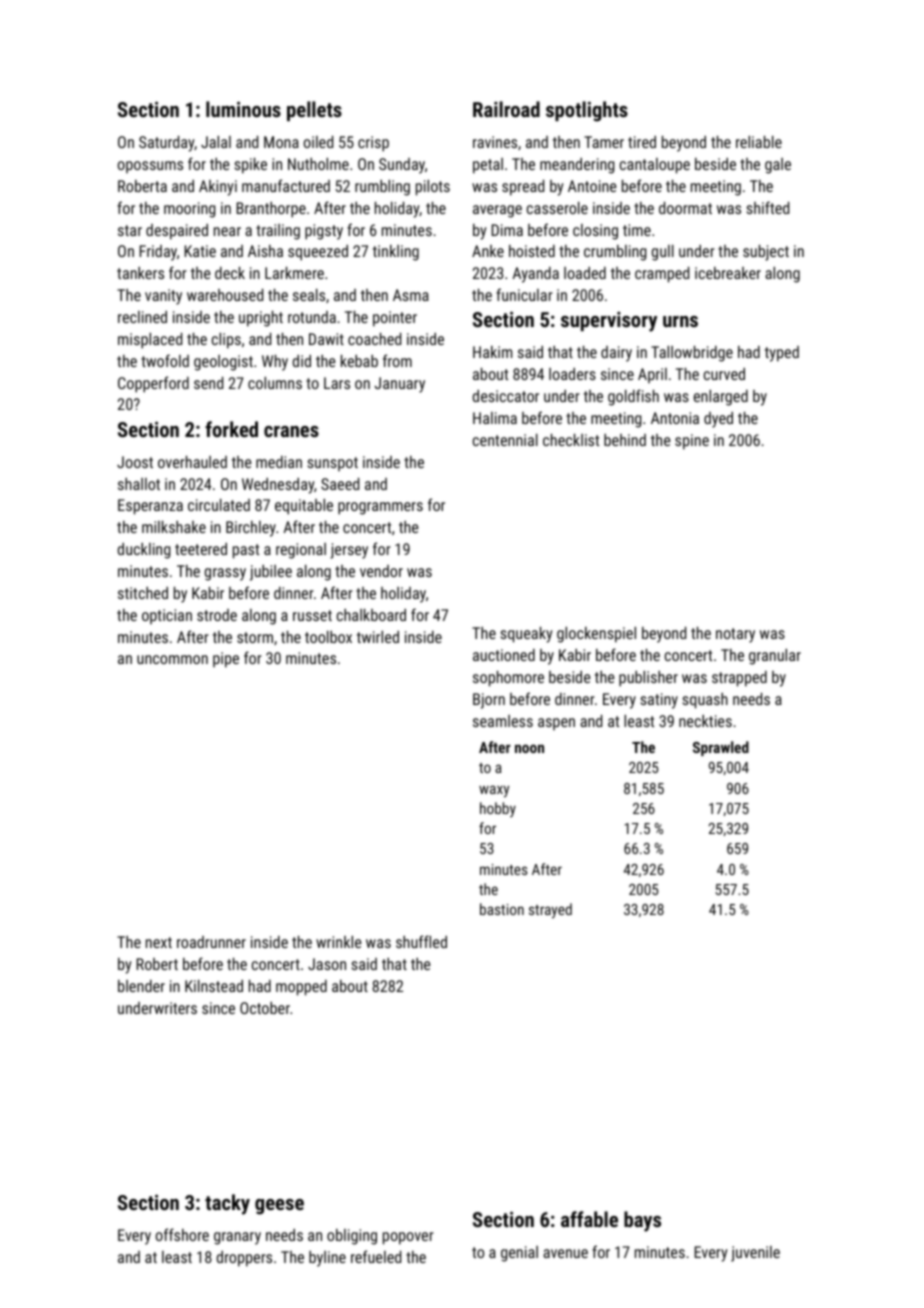 The image size is (924, 1308). What do you see at coordinates (519, 1254) in the screenshot?
I see `genial` at bounding box center [519, 1254].
